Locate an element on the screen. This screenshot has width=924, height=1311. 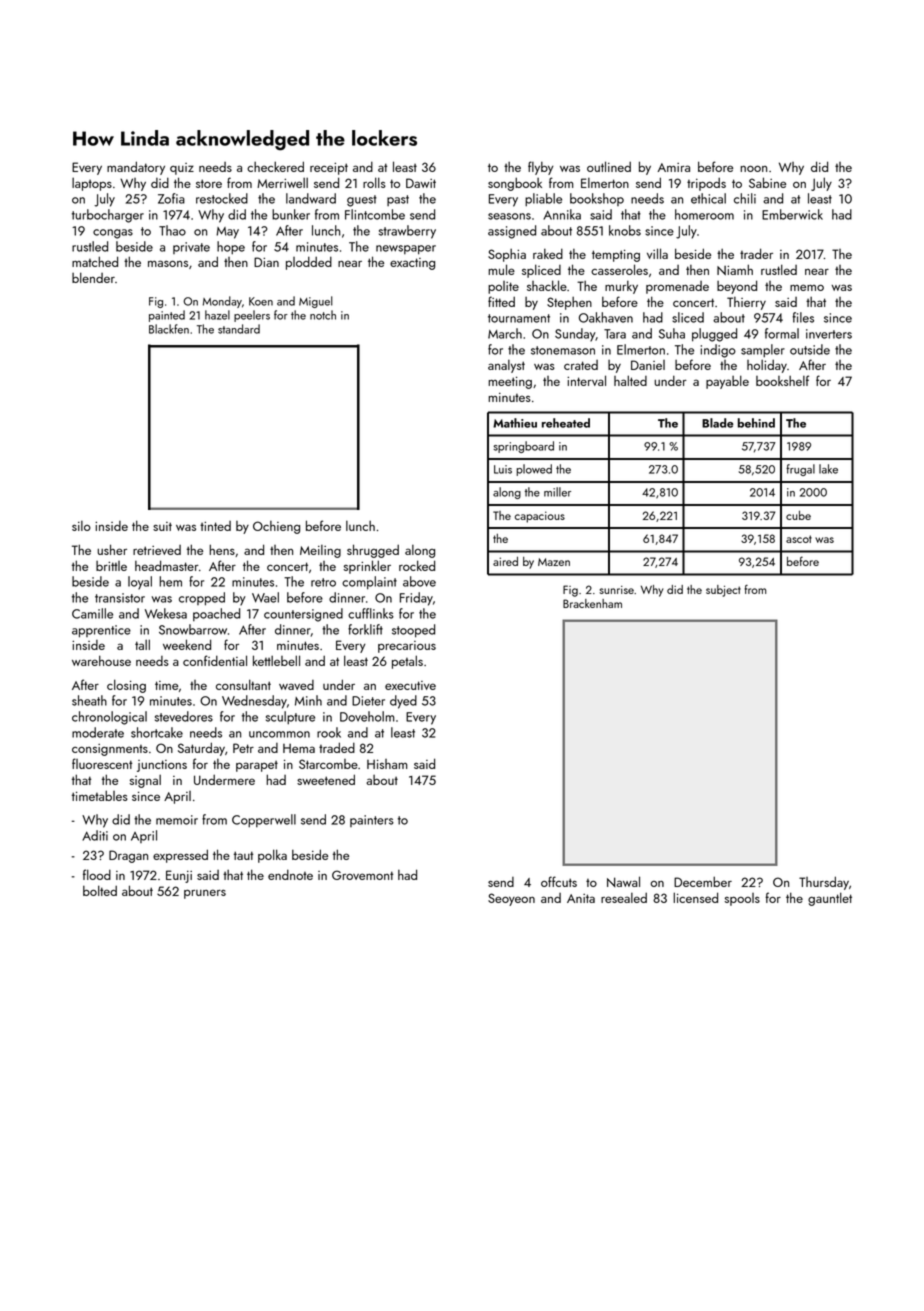
bolted is located at coordinates (100, 890).
